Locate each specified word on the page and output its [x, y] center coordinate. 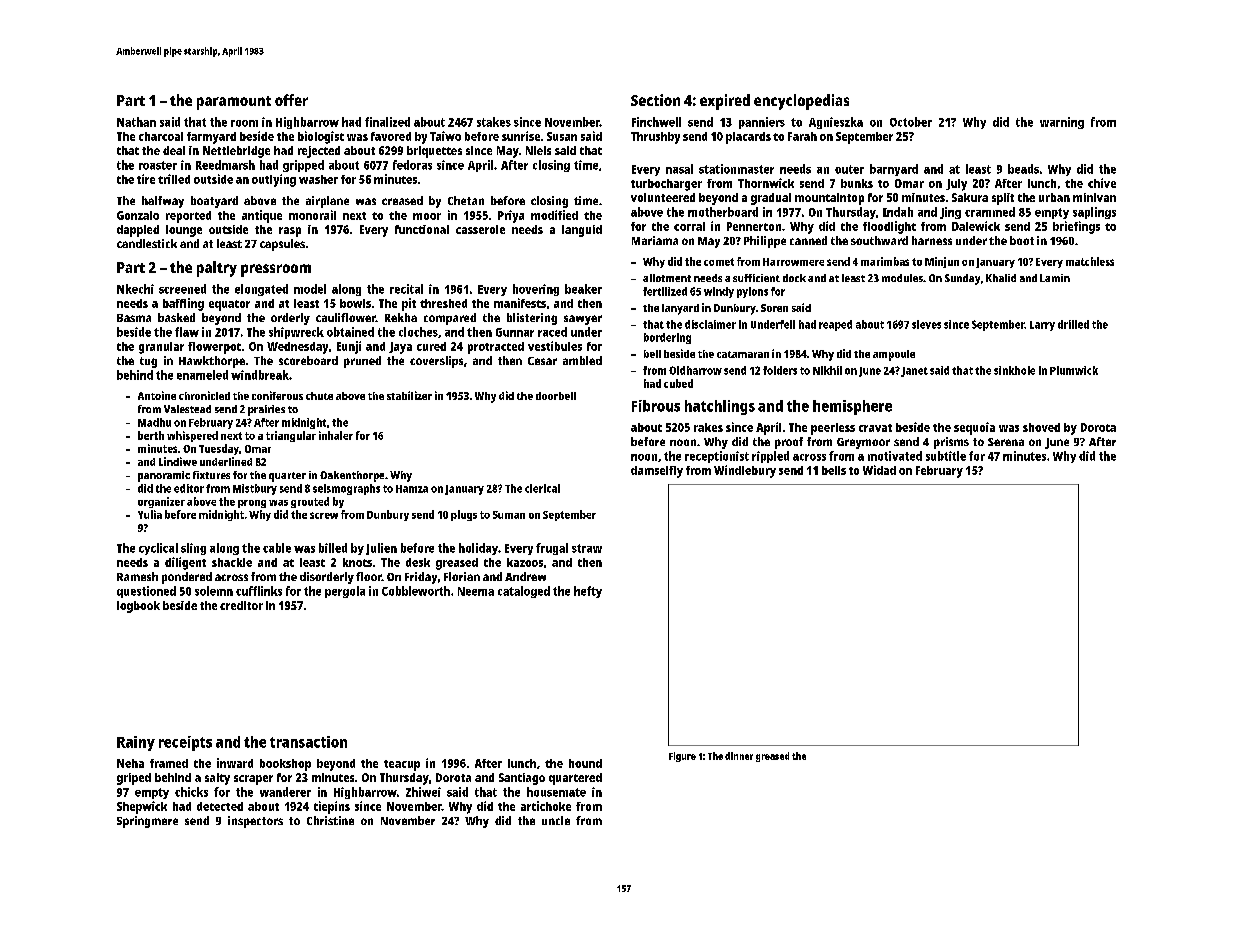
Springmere [147, 822]
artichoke [546, 806]
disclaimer [710, 324]
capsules [282, 245]
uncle [556, 820]
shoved [1041, 427]
